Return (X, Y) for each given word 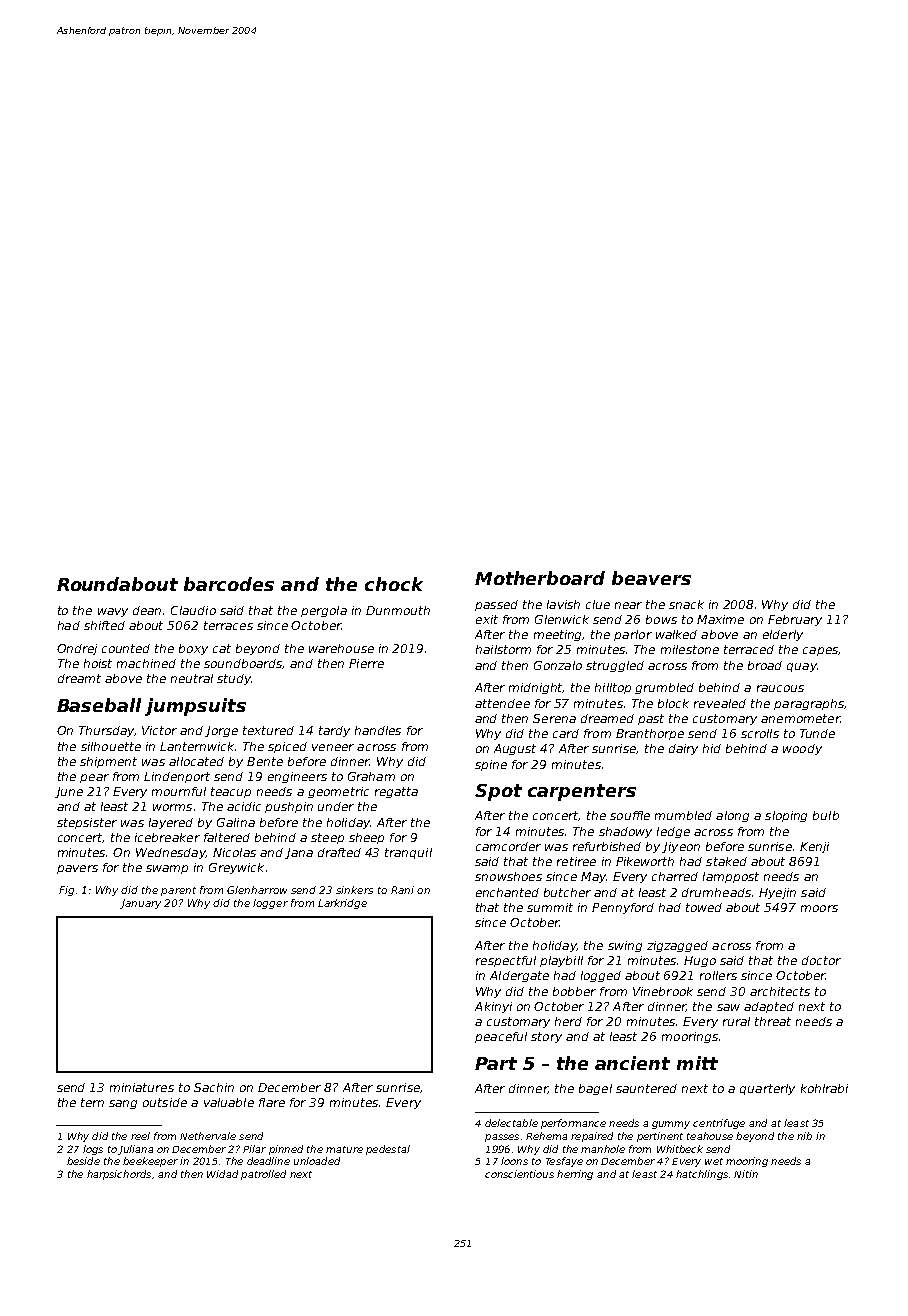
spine (491, 765)
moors (819, 908)
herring (575, 1175)
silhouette (111, 746)
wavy (113, 612)
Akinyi (493, 1007)
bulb (826, 815)
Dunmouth (398, 610)
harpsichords (119, 1175)
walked (676, 634)
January (140, 904)
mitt (697, 1063)
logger (270, 904)
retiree (576, 861)
